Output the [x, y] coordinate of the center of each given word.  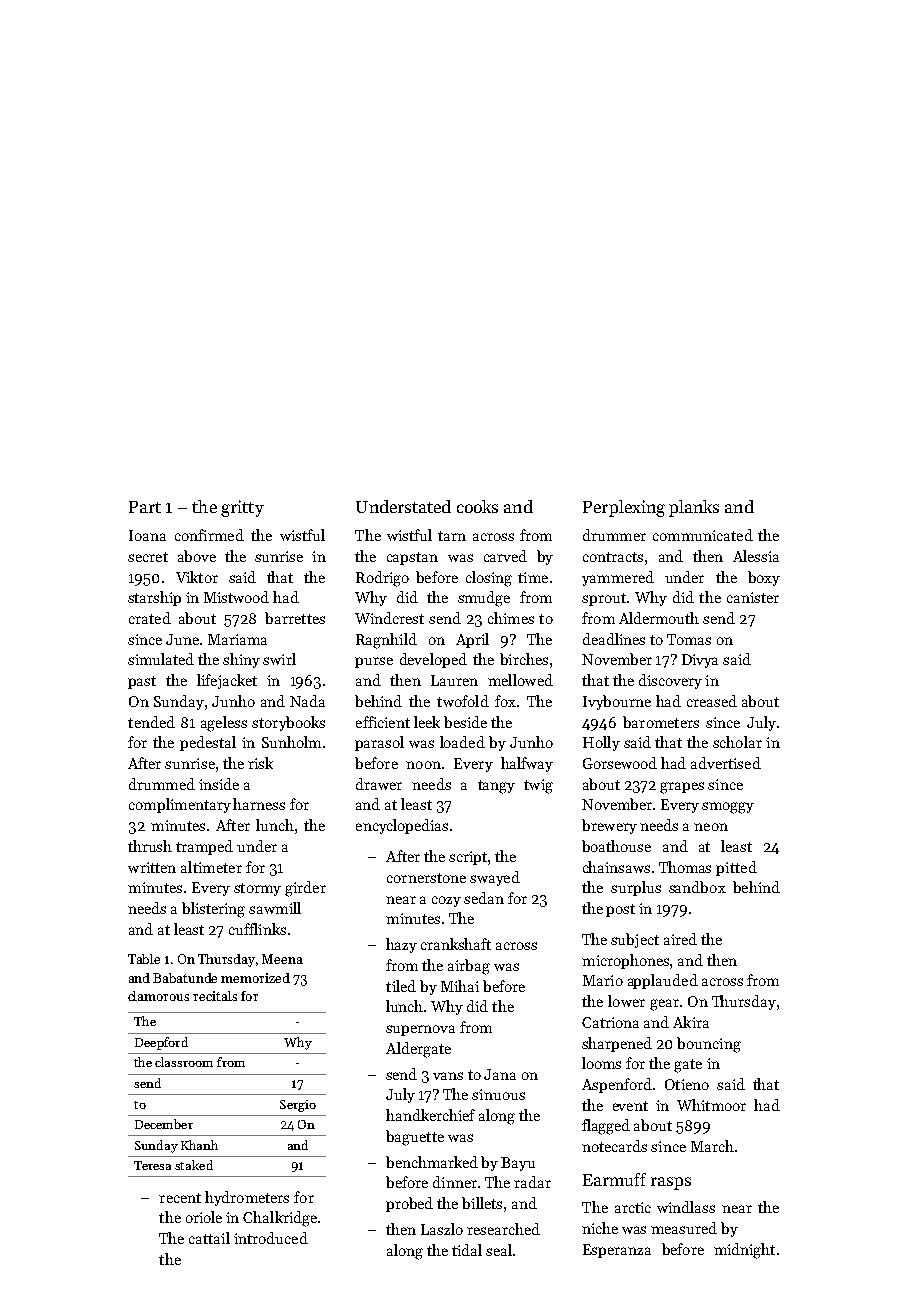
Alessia [756, 556]
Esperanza [617, 1251]
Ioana [147, 535]
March [712, 1146]
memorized [255, 978]
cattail [209, 1238]
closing [489, 579]
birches [524, 659]
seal [499, 1250]
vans [448, 1076]
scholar [737, 742]
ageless [224, 724]
